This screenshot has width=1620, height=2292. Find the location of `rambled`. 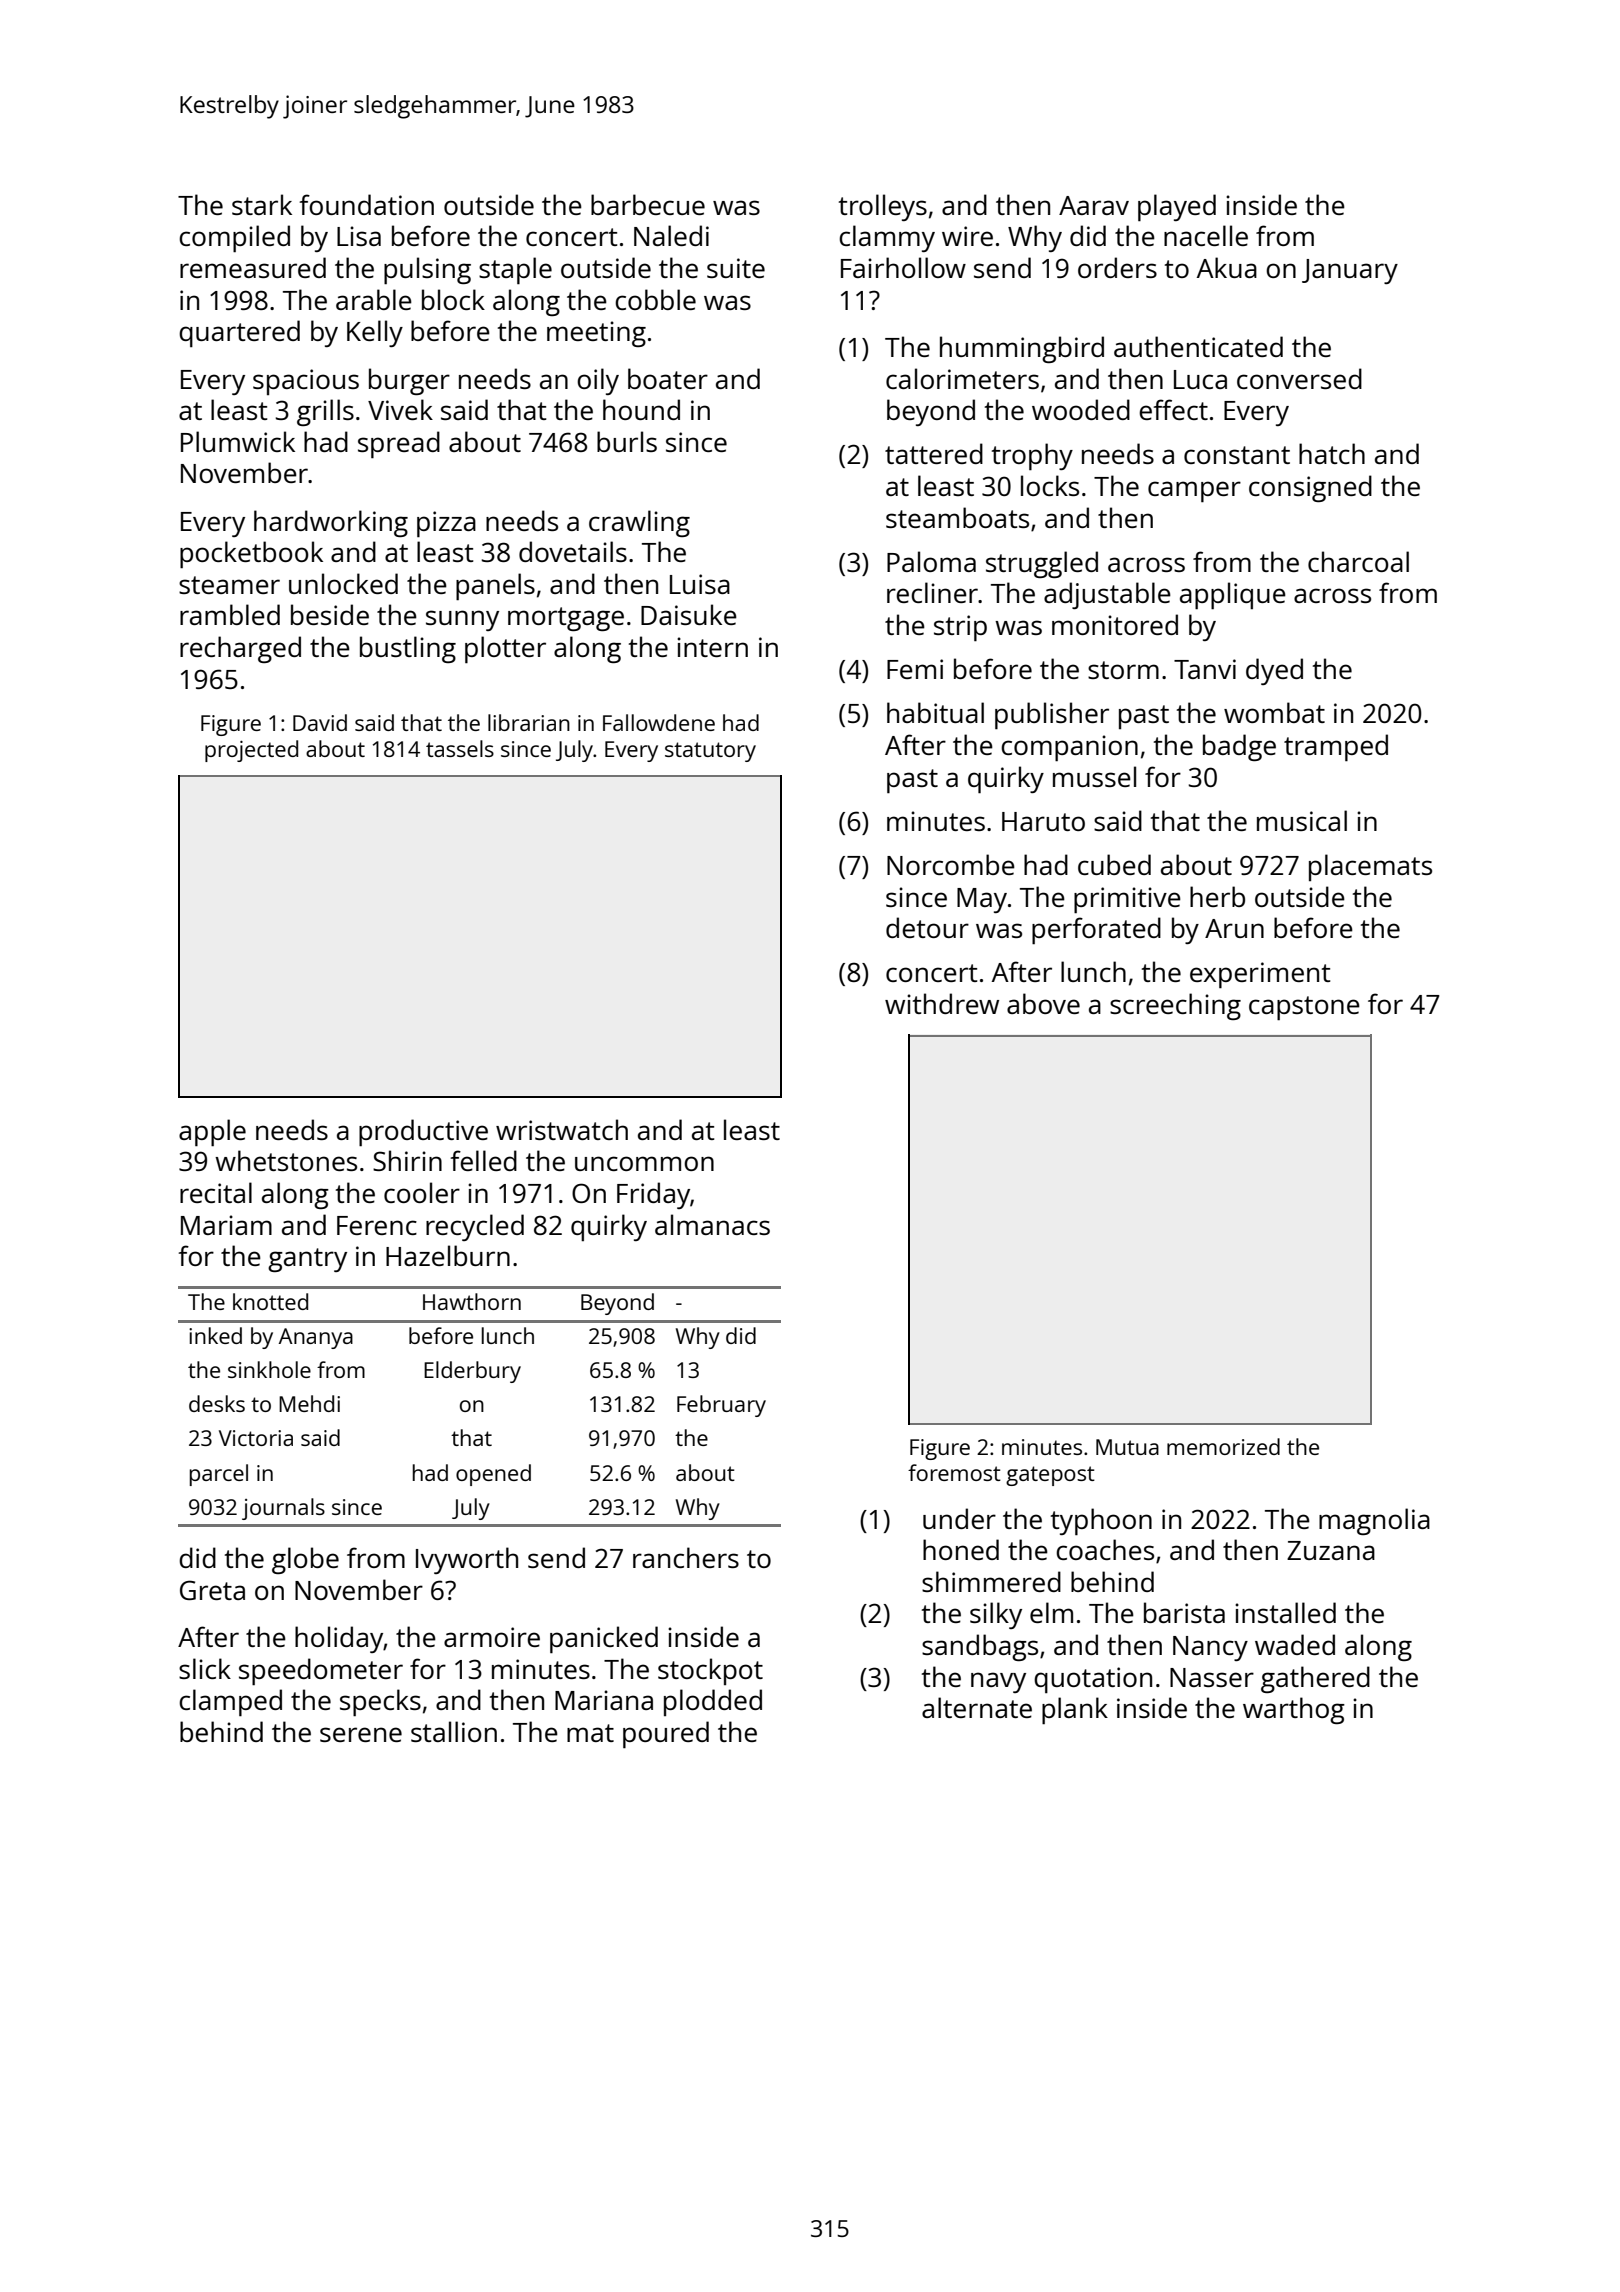

rambled is located at coordinates (230, 614).
